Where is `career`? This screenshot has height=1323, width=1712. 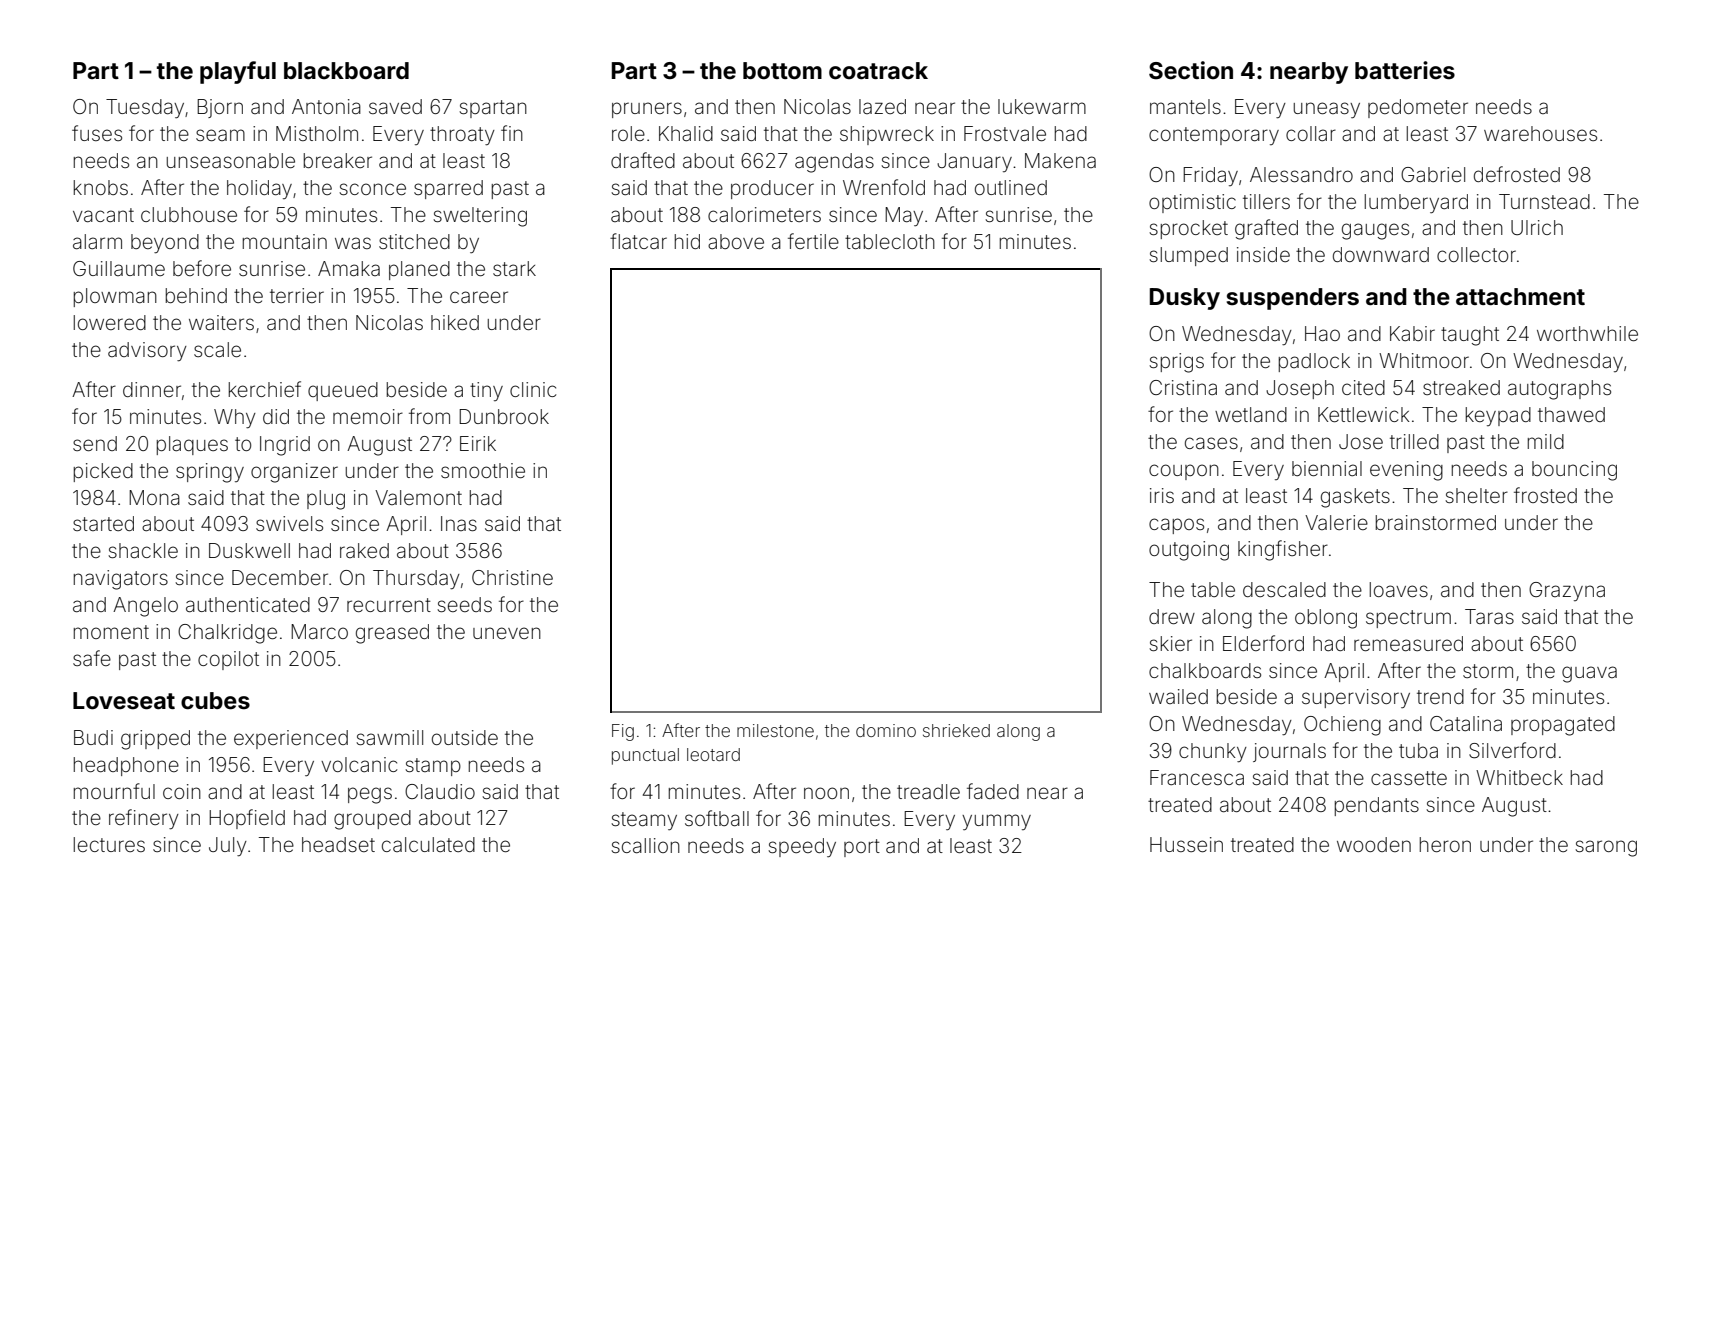
career is located at coordinates (479, 297).
